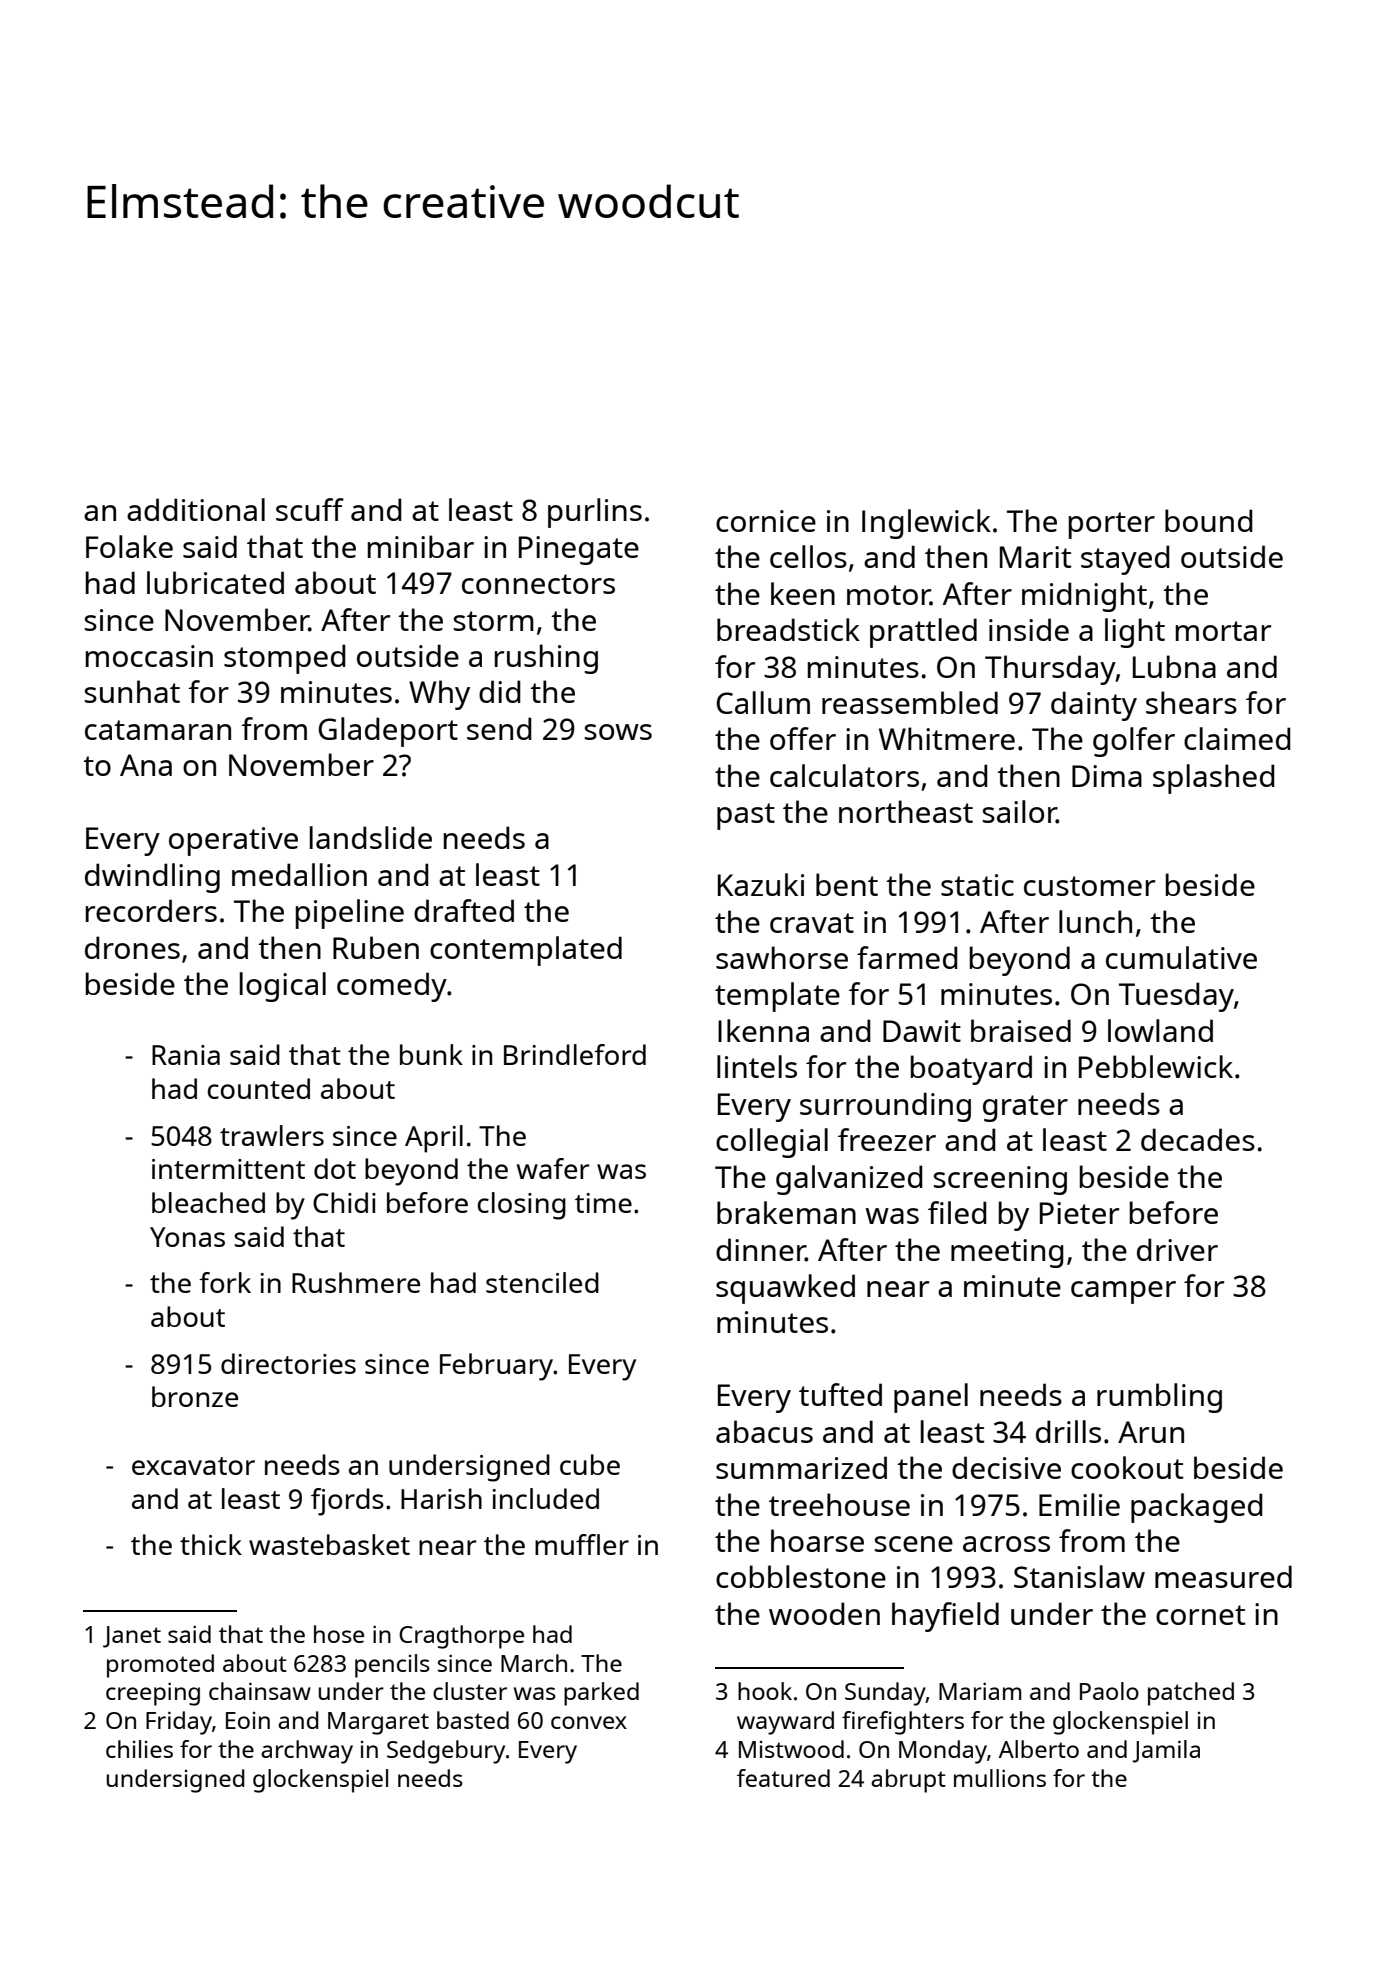 This image has height=1969, width=1386. Describe the element at coordinates (193, 1466) in the image. I see `excavator` at that location.
